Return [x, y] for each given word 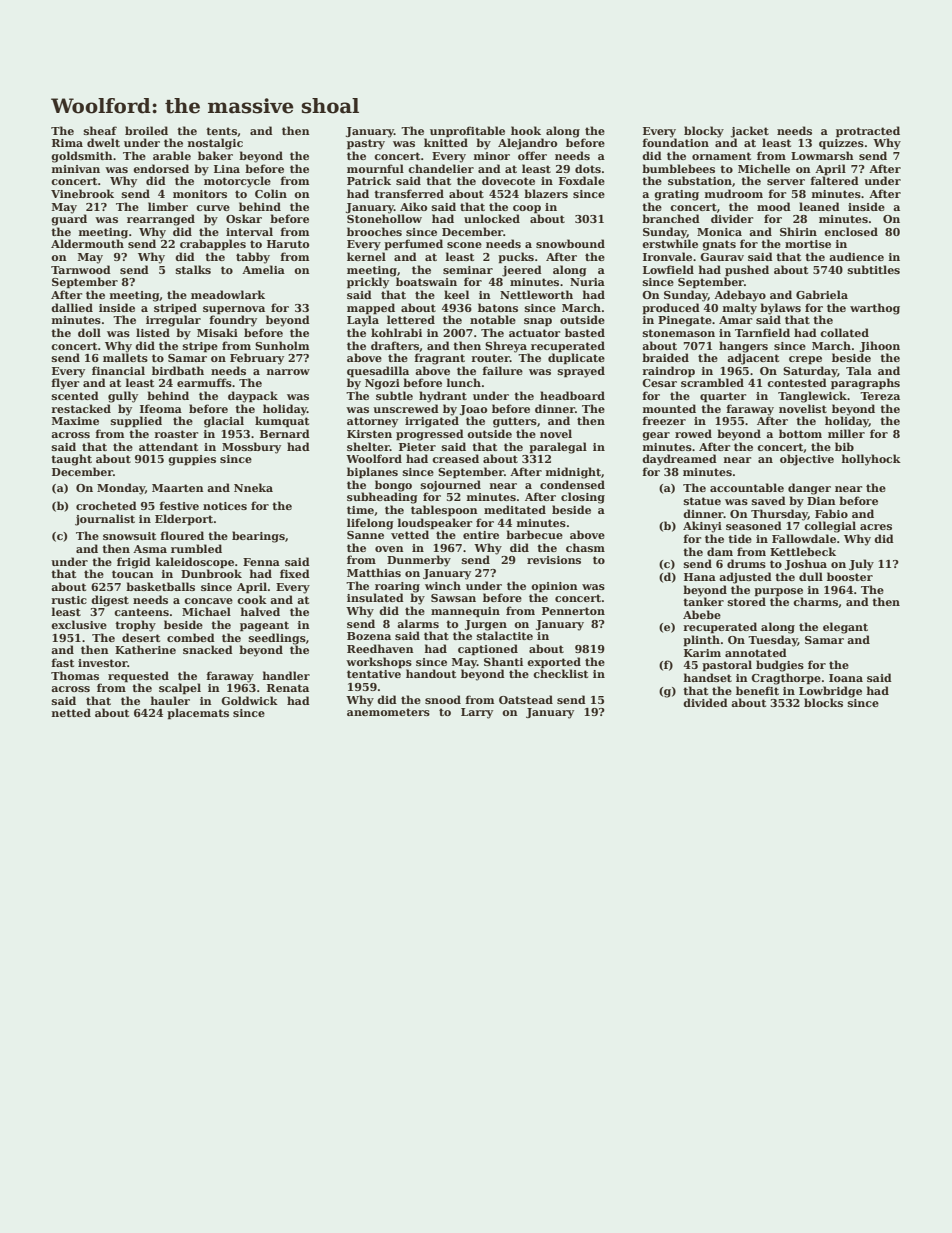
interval [249, 231]
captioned [488, 650]
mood [774, 206]
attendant [168, 446]
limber [168, 206]
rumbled [196, 548]
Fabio [831, 513]
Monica [719, 232]
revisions [554, 560]
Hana [700, 577]
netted [71, 712]
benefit [757, 690]
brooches [374, 231]
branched [671, 218]
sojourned [451, 486]
